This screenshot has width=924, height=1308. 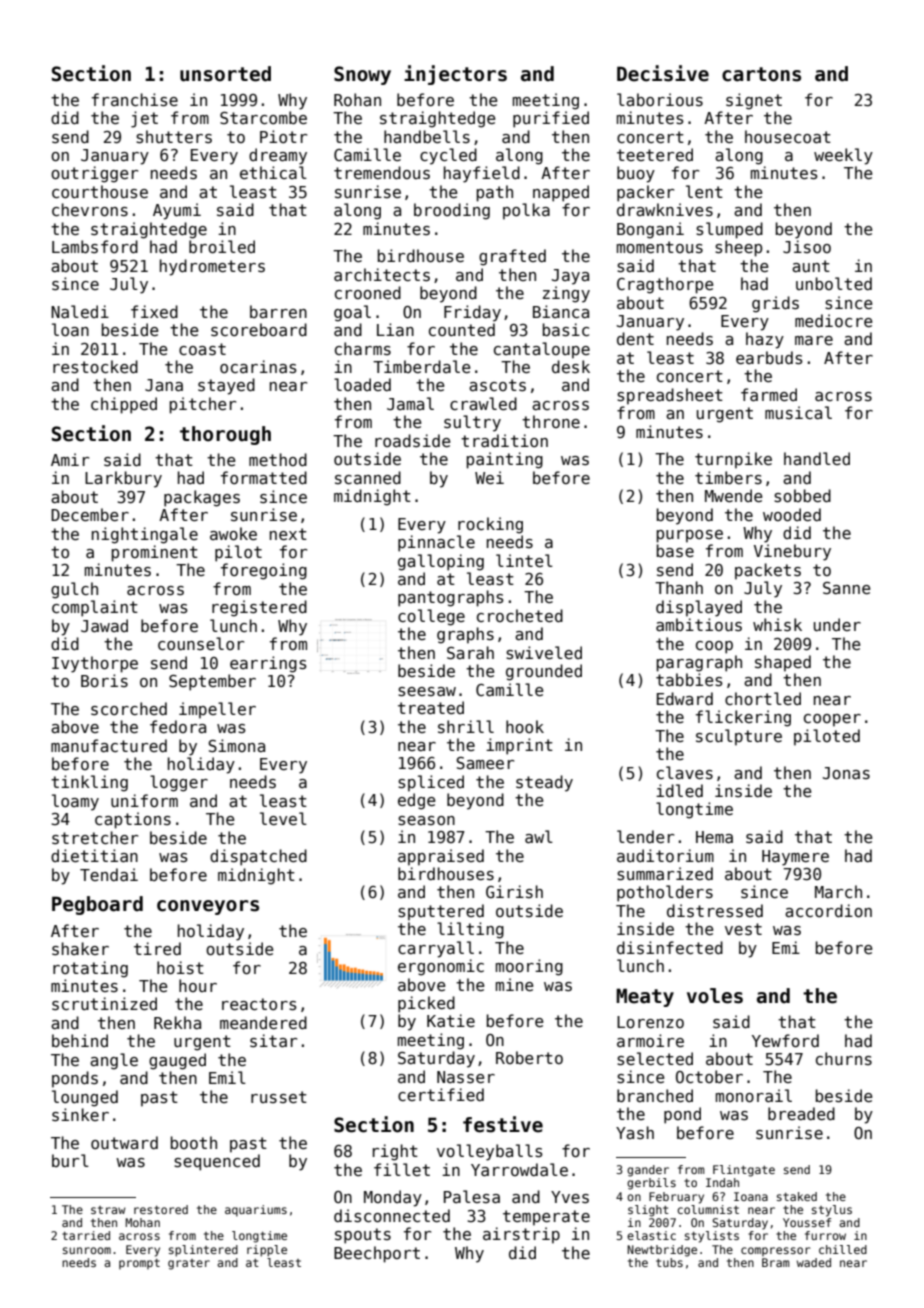 What do you see at coordinates (145, 535) in the screenshot?
I see `nightingale` at bounding box center [145, 535].
